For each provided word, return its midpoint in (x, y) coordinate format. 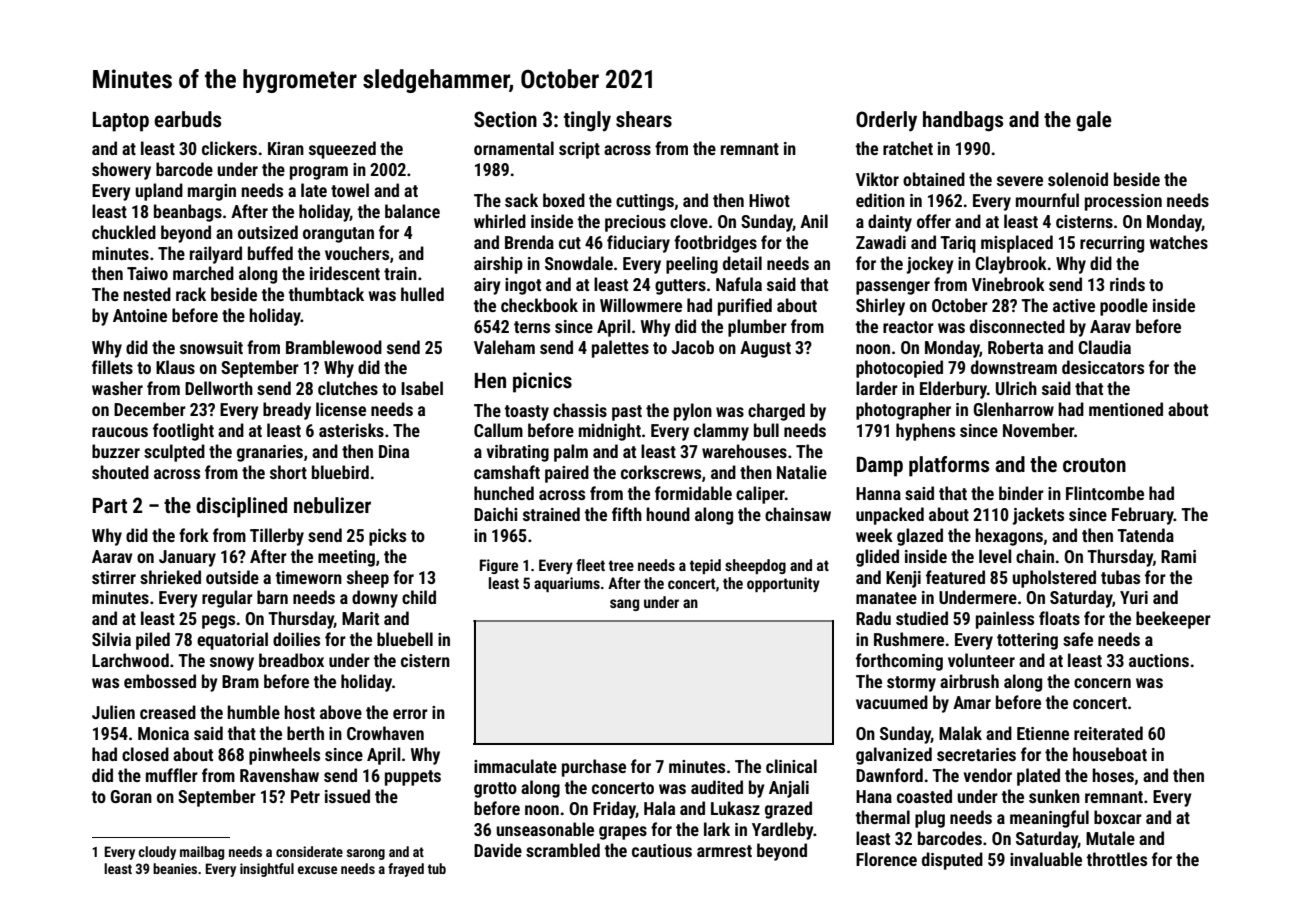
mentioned (1126, 409)
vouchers (357, 253)
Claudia (1104, 347)
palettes (620, 349)
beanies (175, 868)
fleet (590, 565)
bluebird (340, 472)
